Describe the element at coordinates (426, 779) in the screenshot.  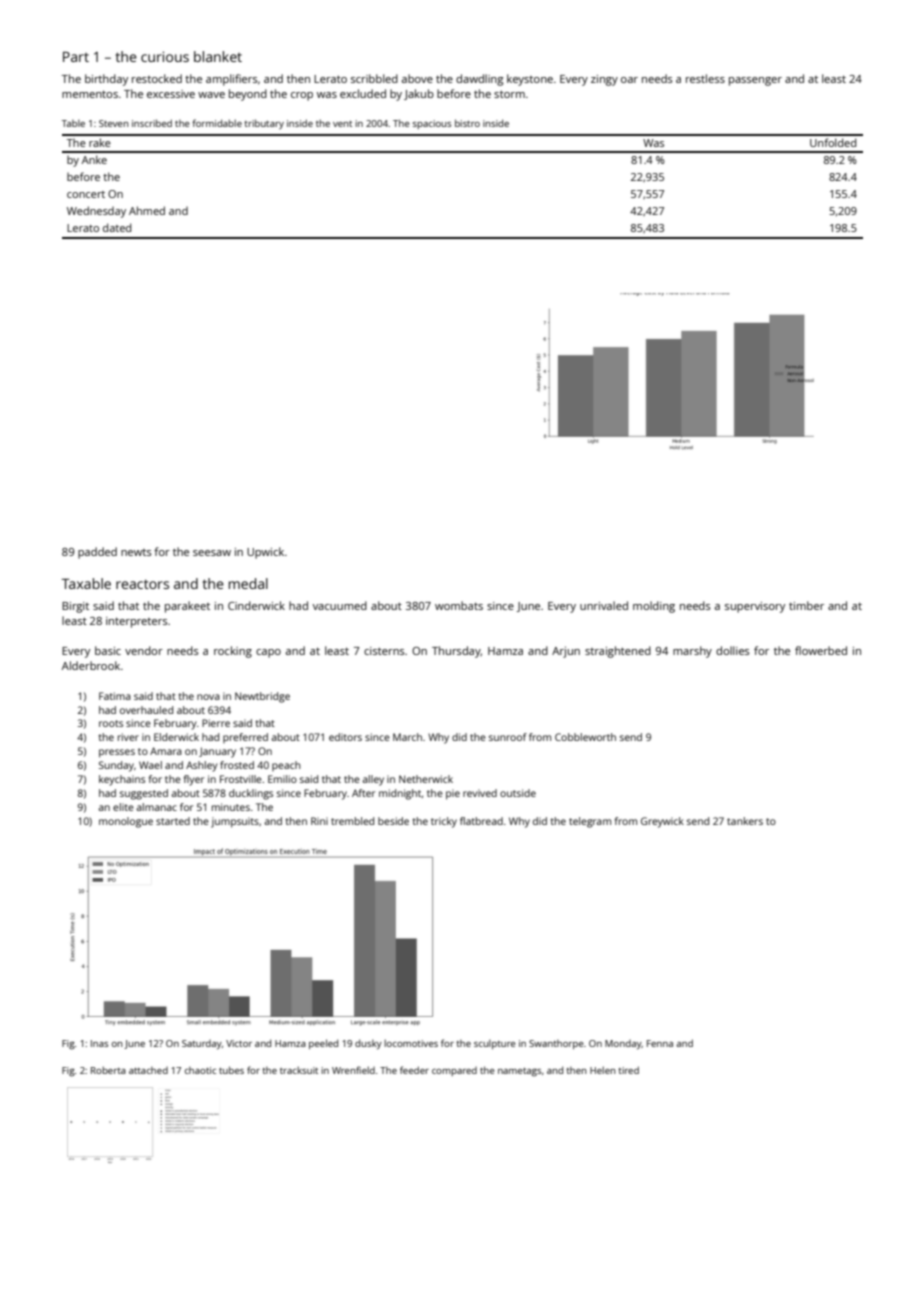
I see `Netherwick` at that location.
